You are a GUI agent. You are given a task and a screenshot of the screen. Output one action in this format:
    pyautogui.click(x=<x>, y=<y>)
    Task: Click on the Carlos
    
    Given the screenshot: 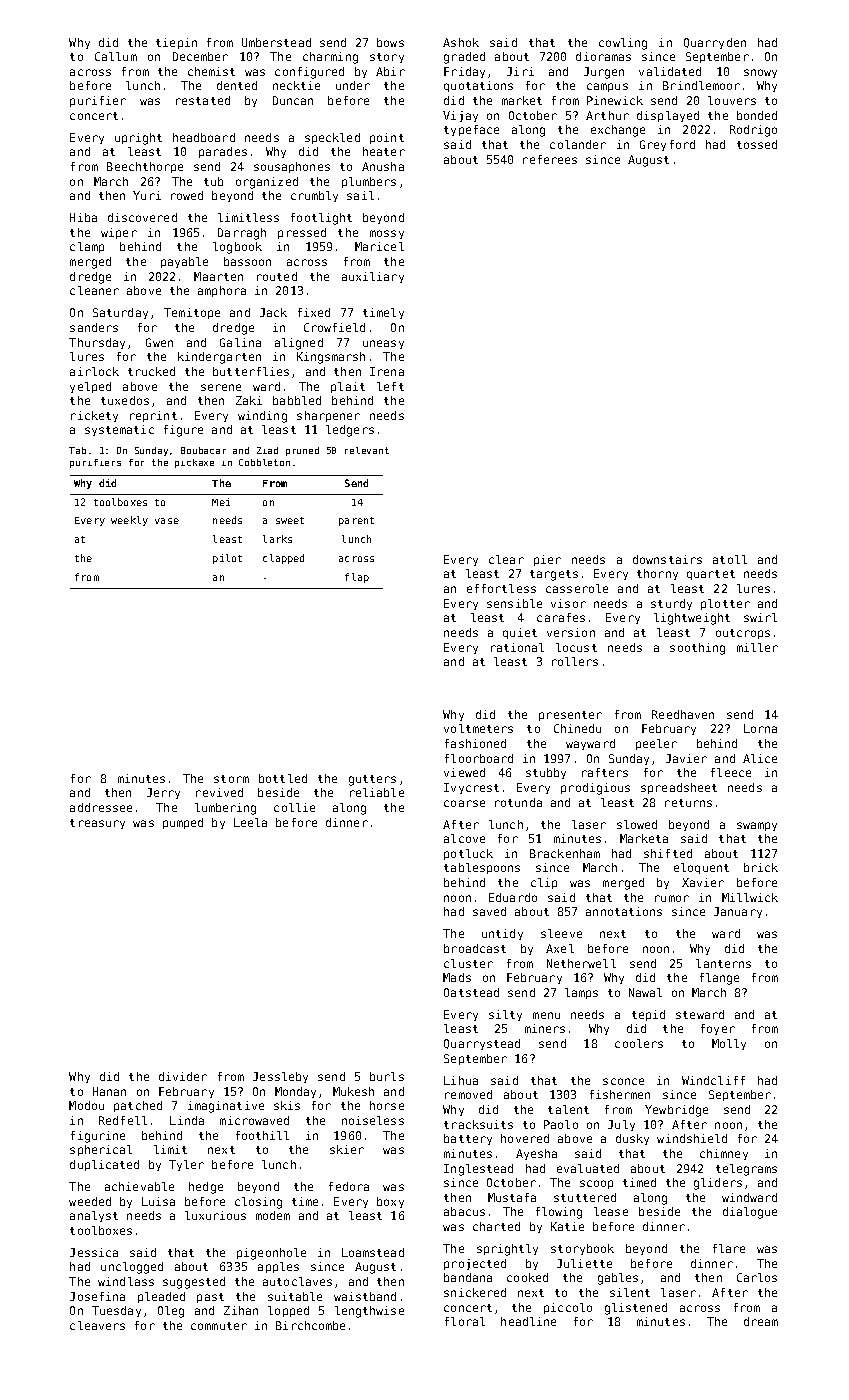 What is the action you would take?
    pyautogui.click(x=757, y=1277)
